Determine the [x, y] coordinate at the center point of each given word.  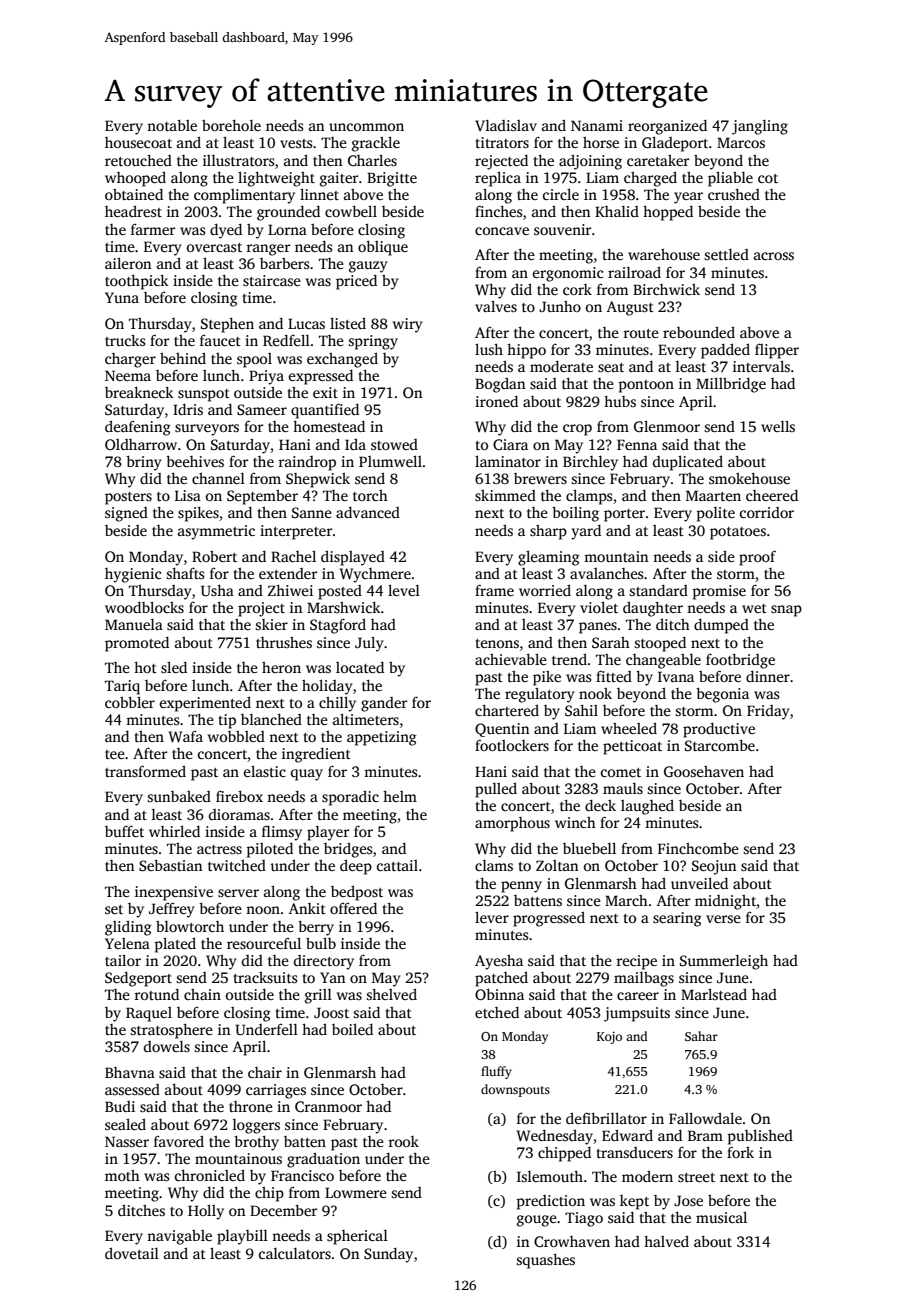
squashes [545, 1261]
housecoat [138, 142]
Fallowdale [705, 1118]
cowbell [351, 211]
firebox [239, 796]
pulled [496, 790]
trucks [125, 340]
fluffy [496, 1072]
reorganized [667, 127]
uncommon [366, 127]
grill [318, 996]
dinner [768, 676]
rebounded [699, 332]
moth [122, 1175]
